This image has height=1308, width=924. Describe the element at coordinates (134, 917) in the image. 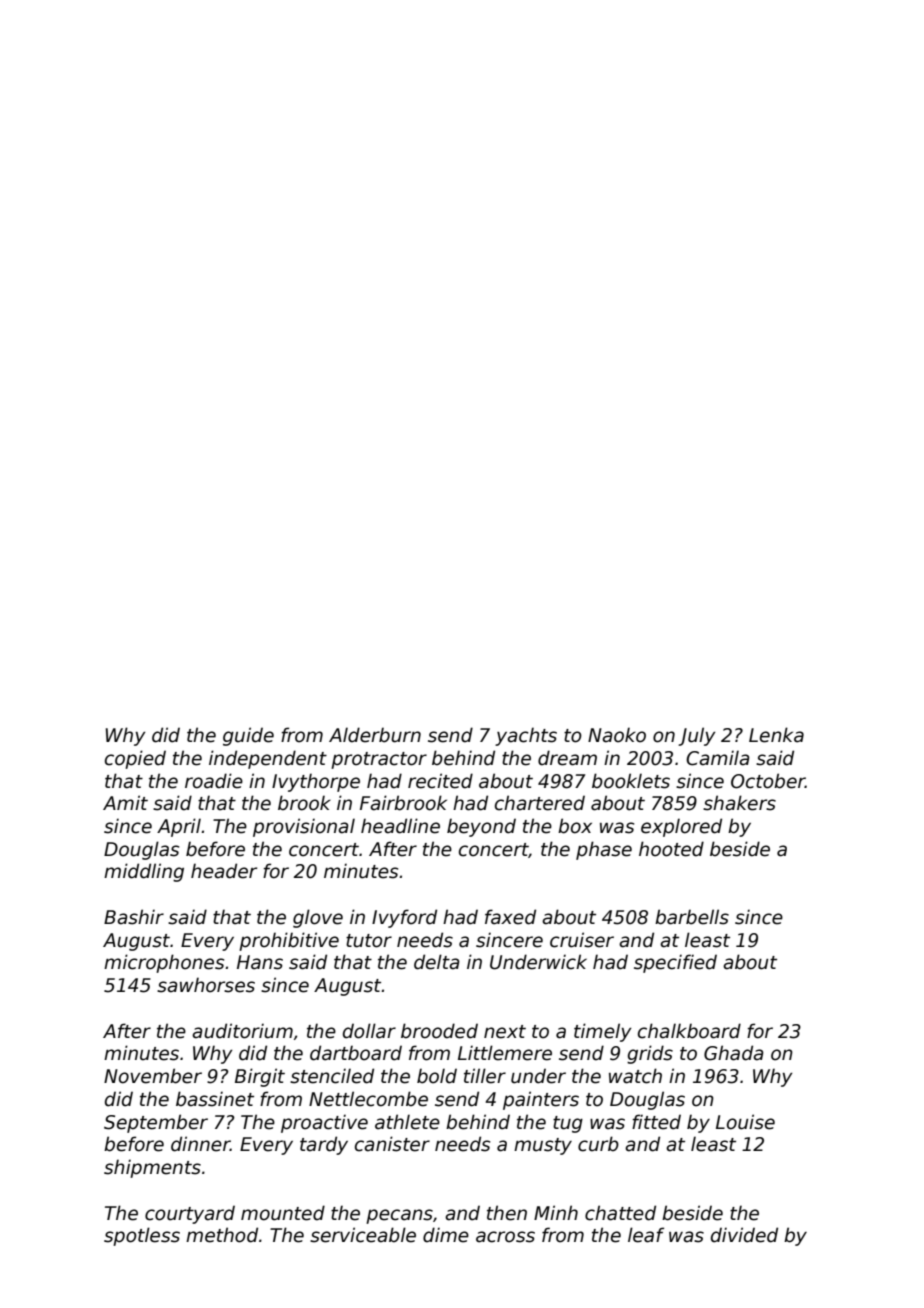

I see `Bashir` at that location.
